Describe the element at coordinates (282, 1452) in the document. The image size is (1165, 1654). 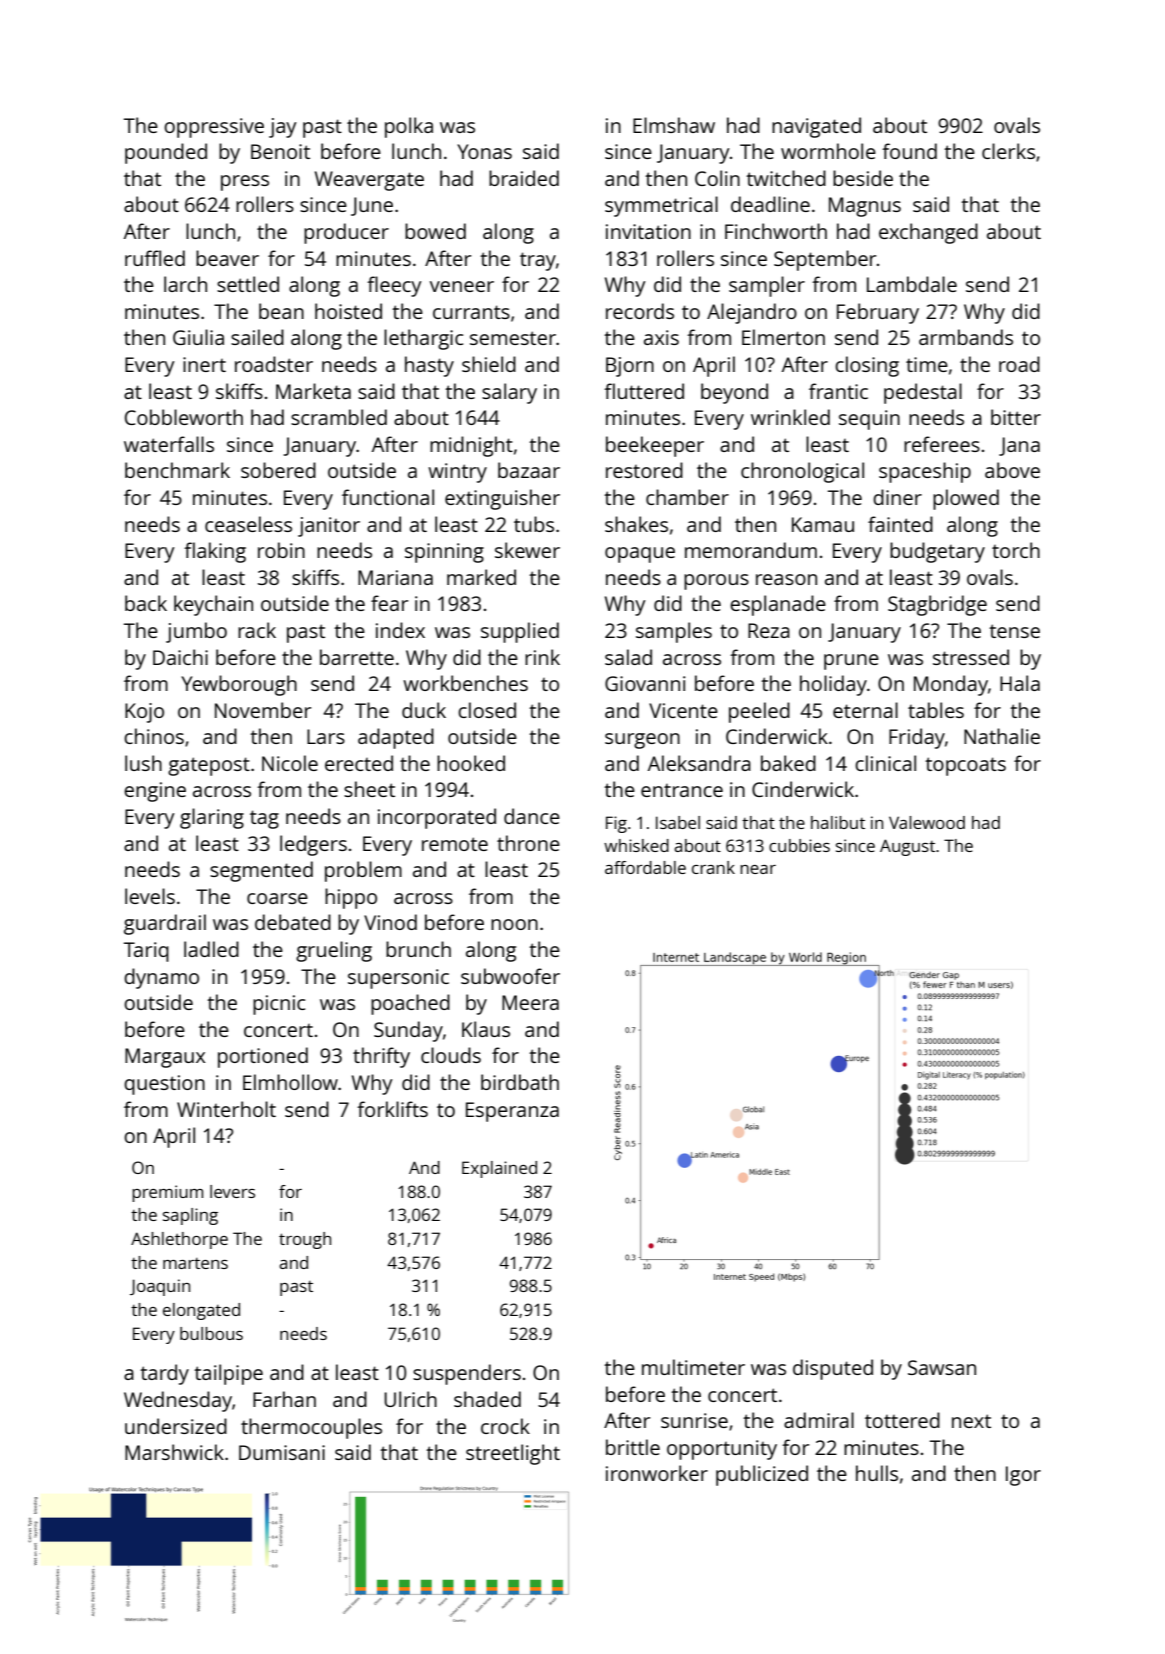
I see `Dumisani` at that location.
